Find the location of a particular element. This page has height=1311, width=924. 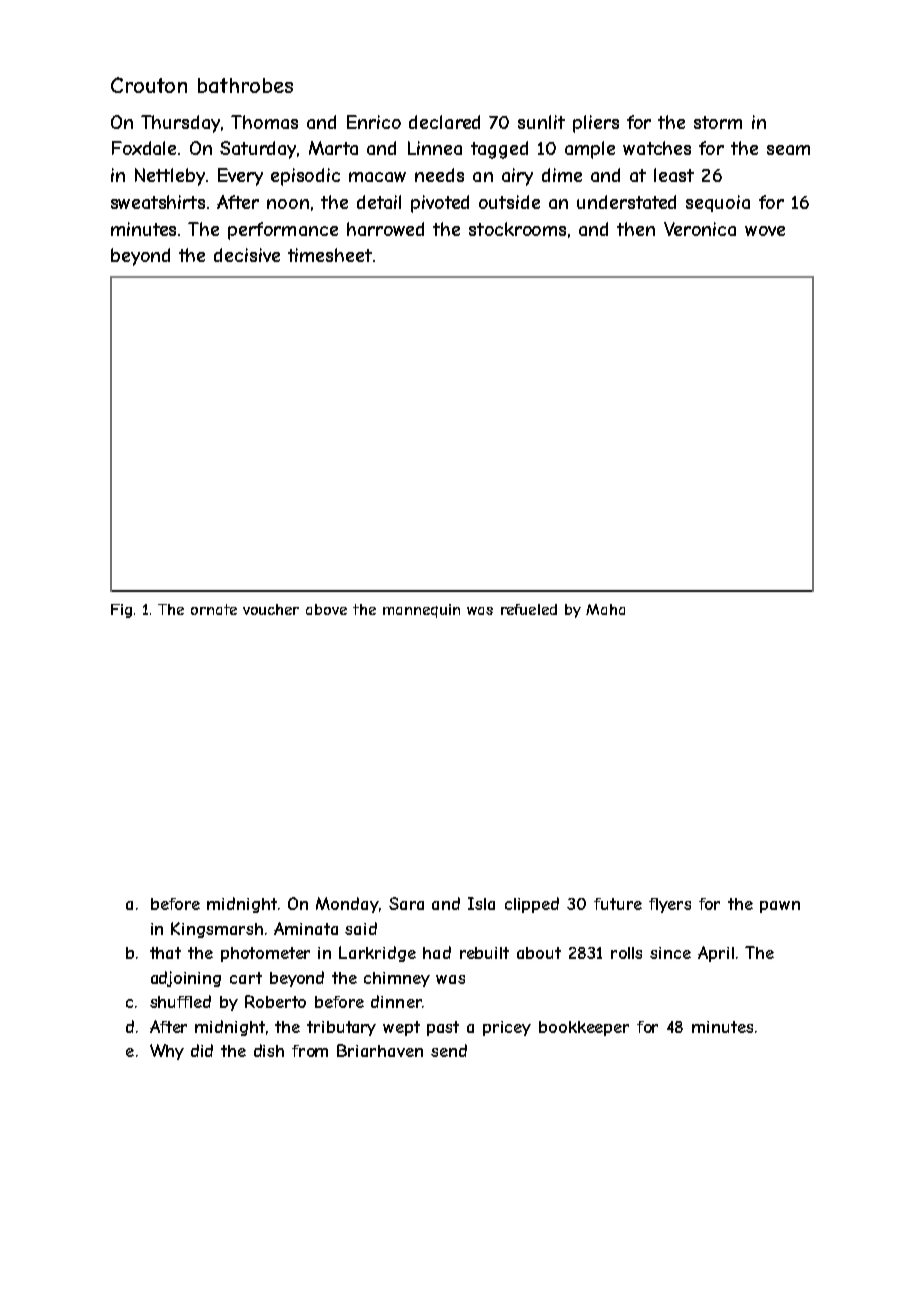

Crouton is located at coordinates (149, 85).
